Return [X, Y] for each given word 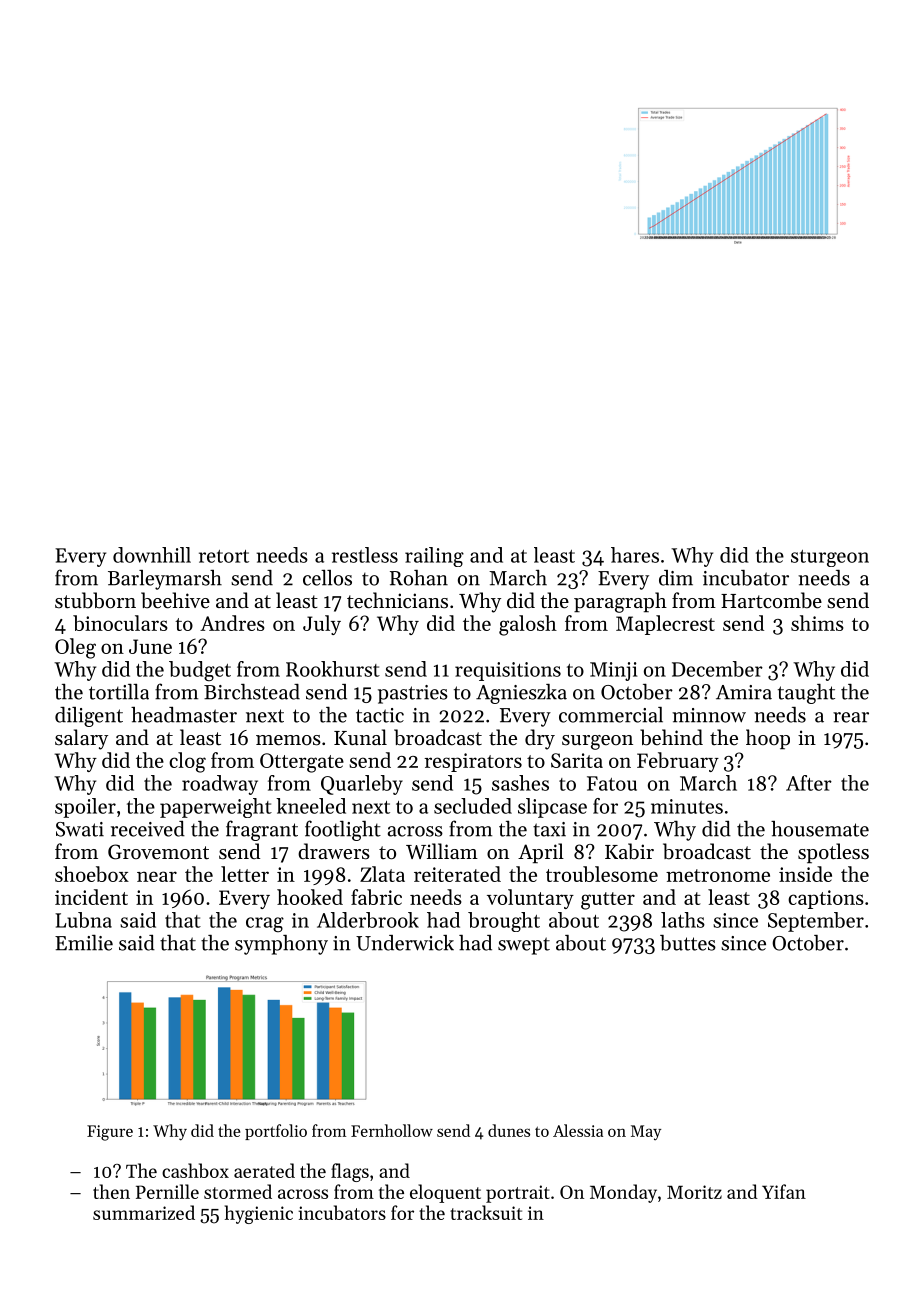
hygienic [259, 1214]
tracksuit [486, 1212]
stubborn [95, 600]
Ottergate [302, 763]
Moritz [694, 1192]
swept [524, 946]
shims [817, 623]
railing [434, 557]
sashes [520, 783]
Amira [744, 692]
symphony [281, 945]
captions [826, 899]
